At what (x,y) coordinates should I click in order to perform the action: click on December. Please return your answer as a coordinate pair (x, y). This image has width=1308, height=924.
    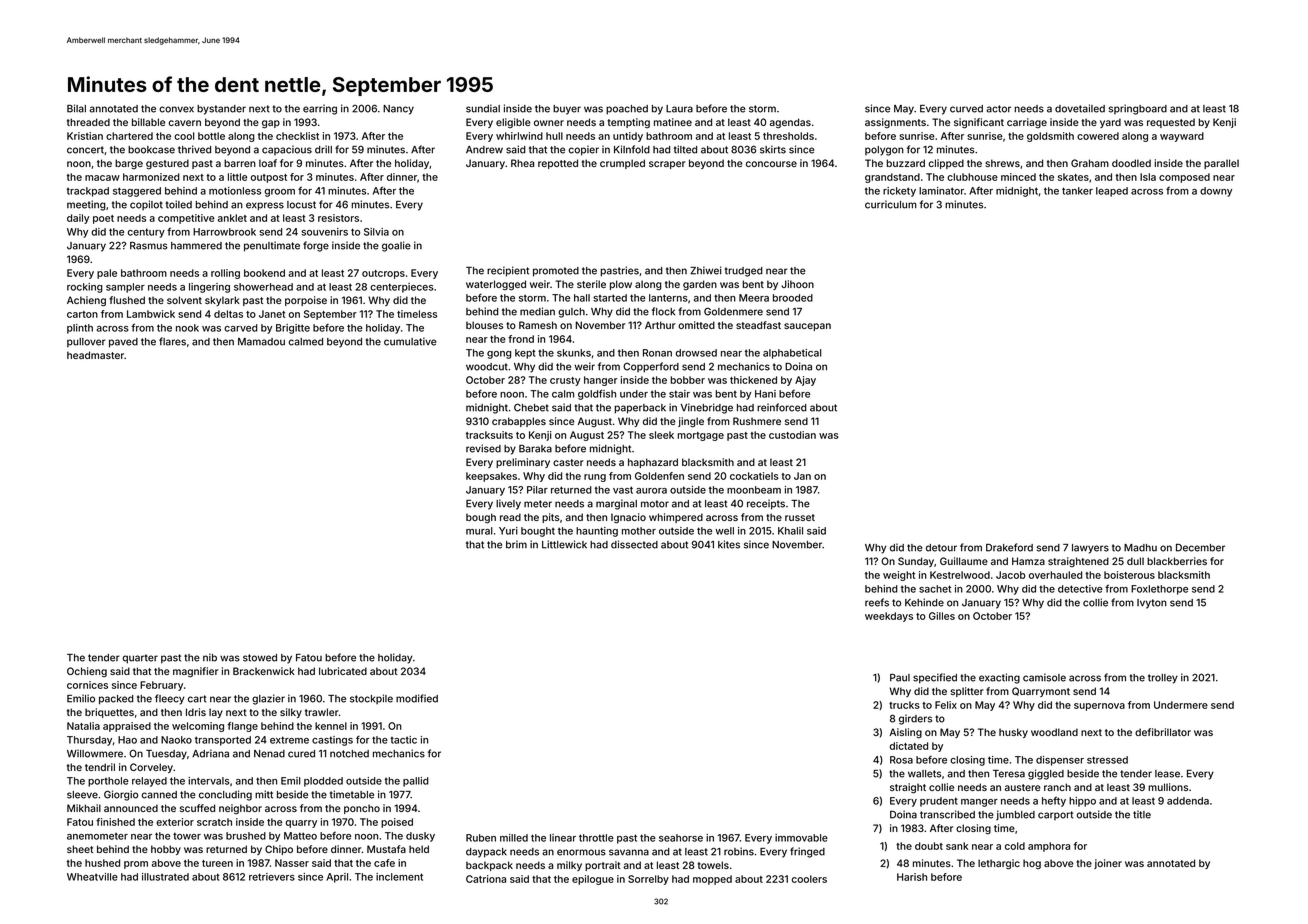
    Looking at the image, I should click on (1200, 548).
